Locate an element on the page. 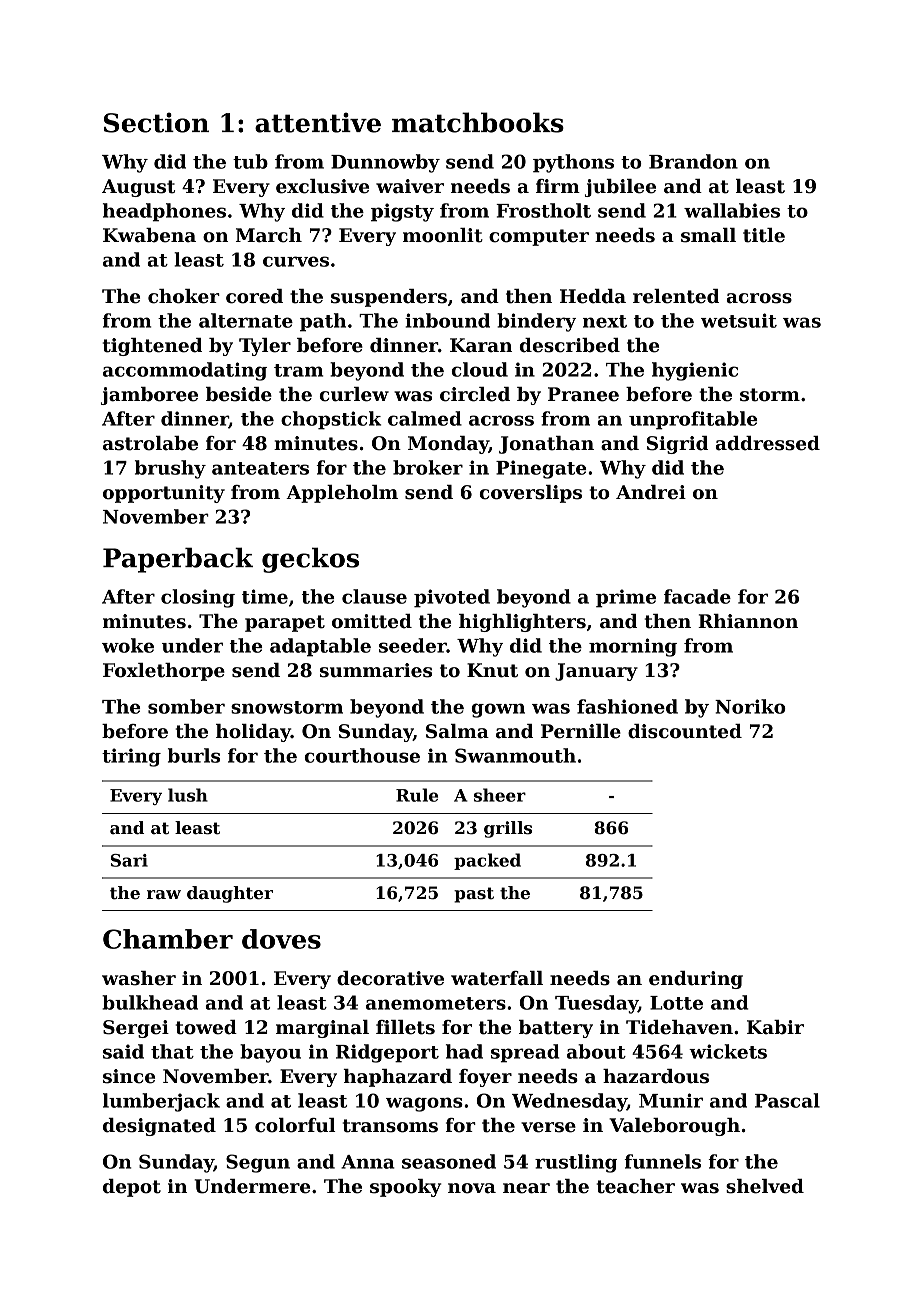 This image has height=1314, width=924. shelved is located at coordinates (765, 1186).
